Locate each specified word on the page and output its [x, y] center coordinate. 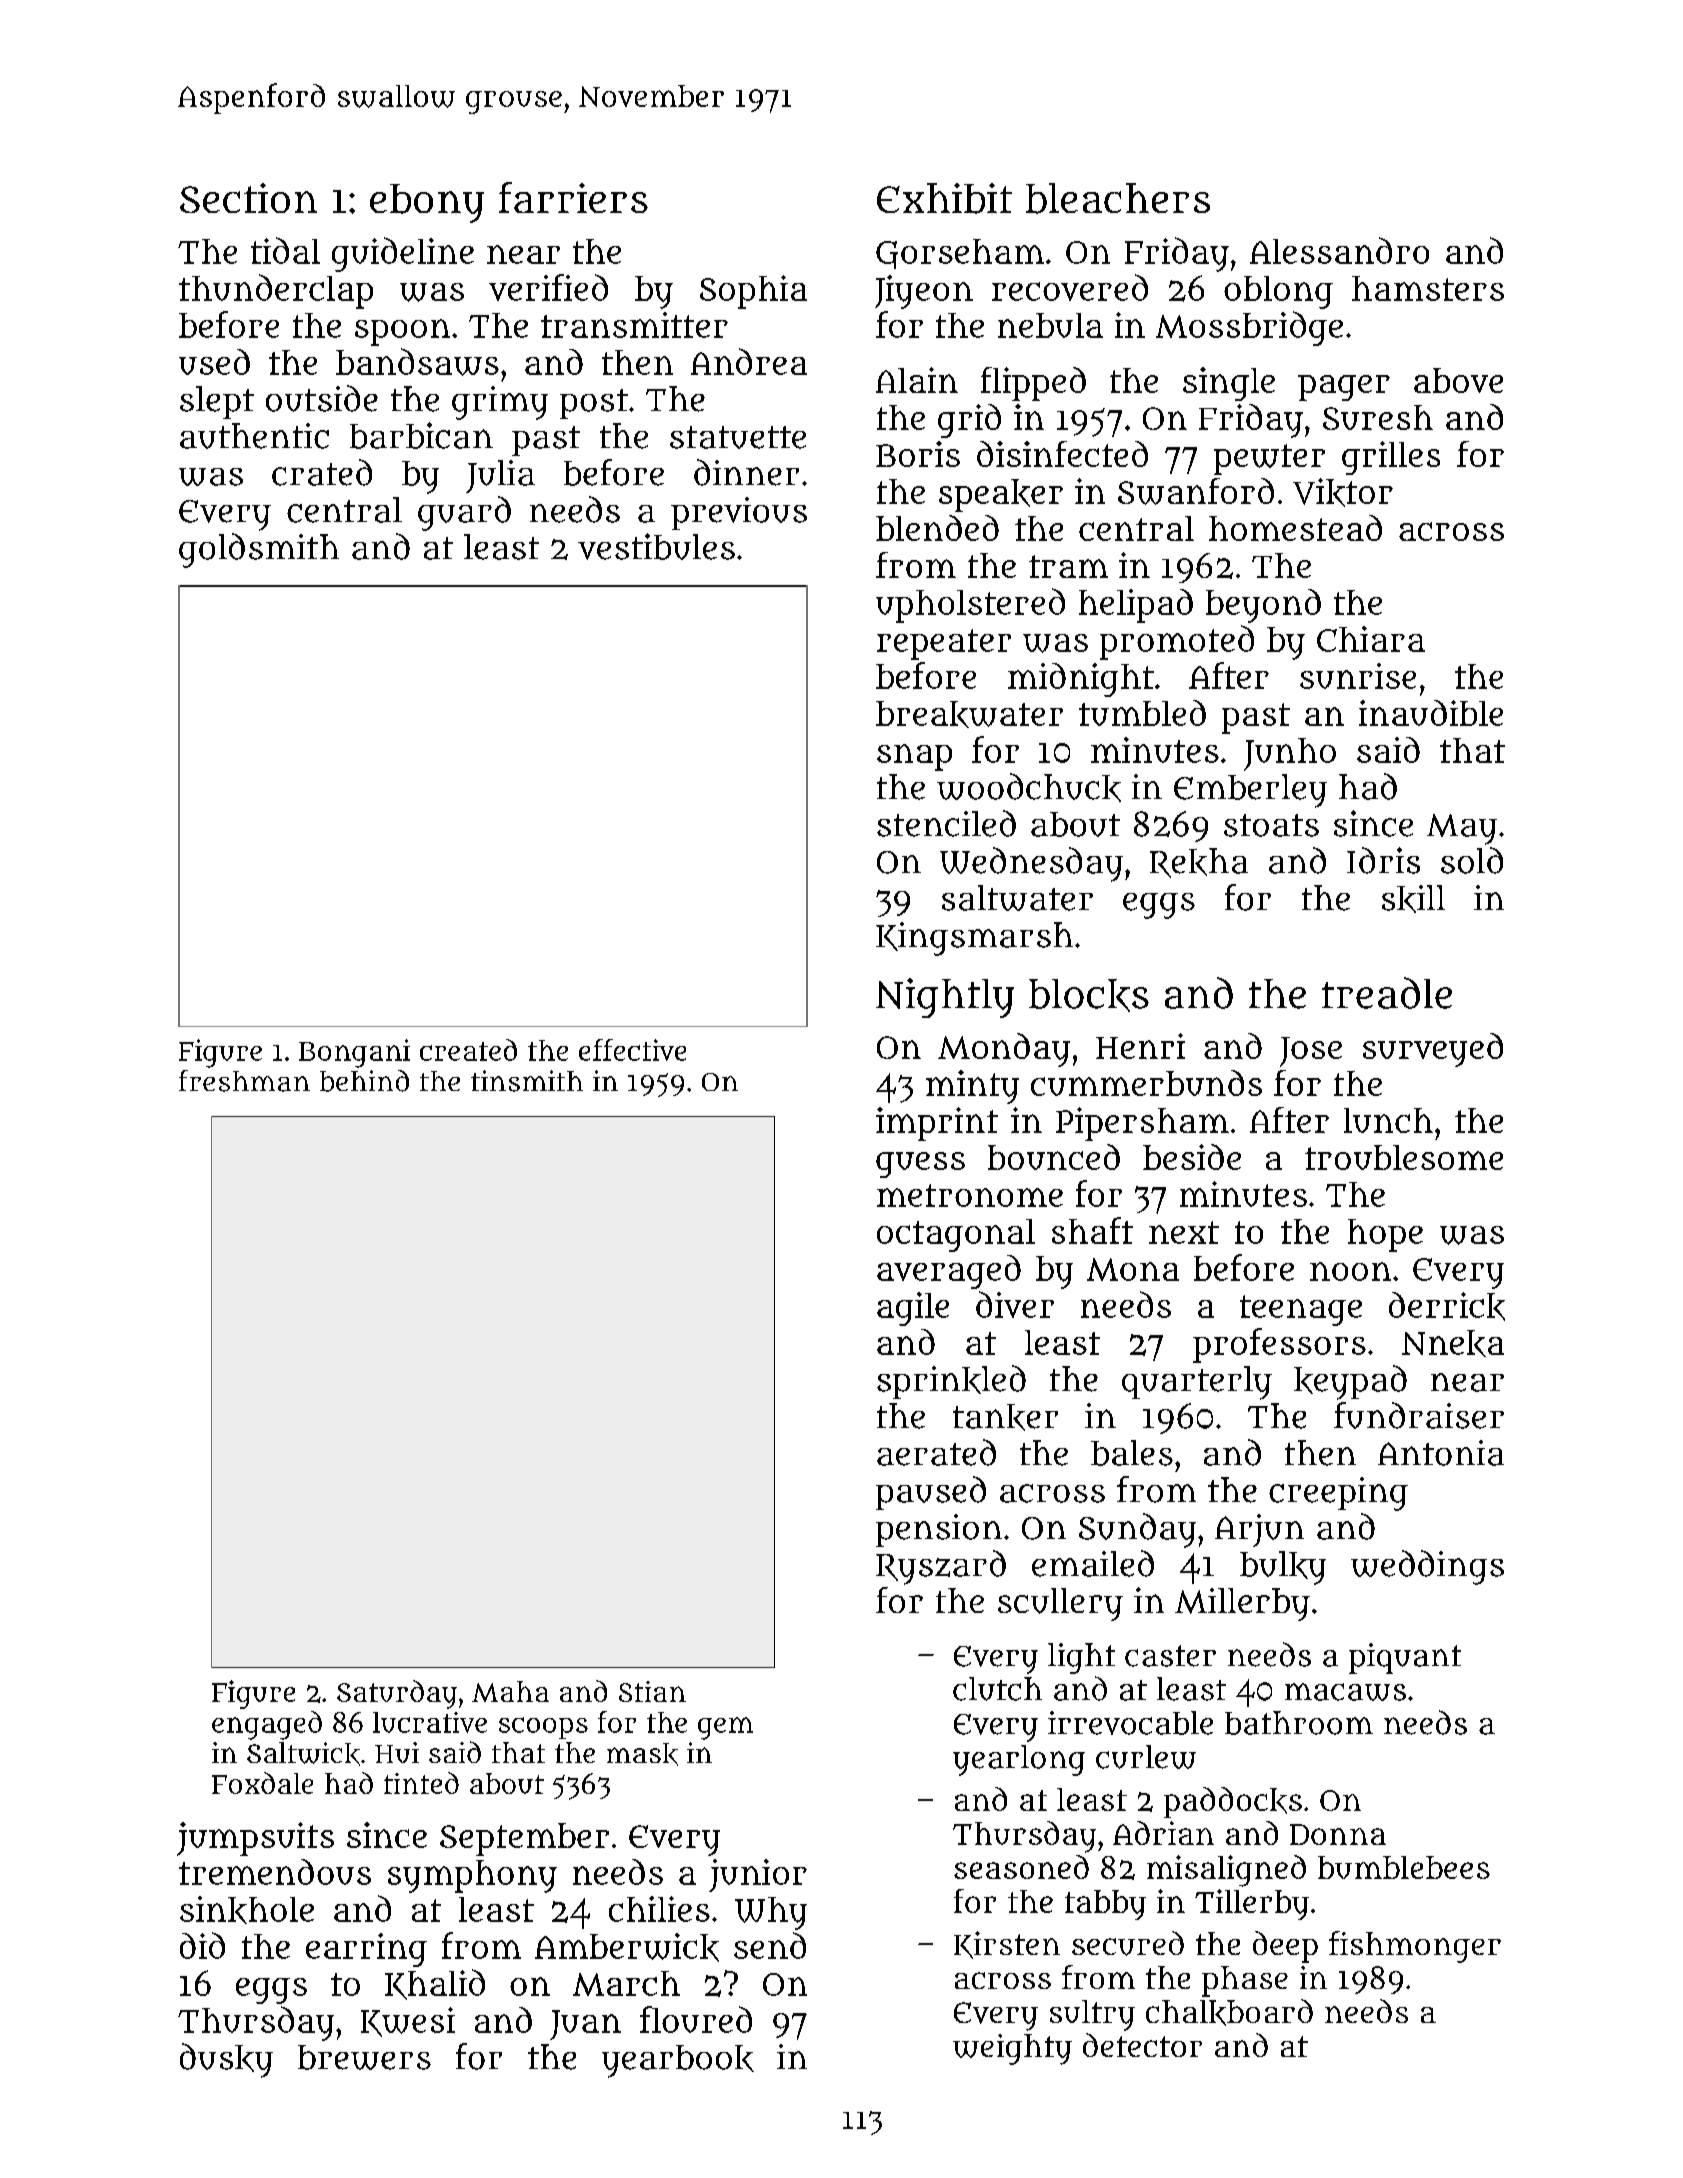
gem [725, 1728]
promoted [1177, 642]
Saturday [397, 1694]
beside [1192, 1157]
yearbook [678, 2061]
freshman [244, 1081]
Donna [1338, 1834]
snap [914, 757]
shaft [1092, 1230]
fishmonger [1415, 1947]
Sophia [753, 292]
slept [217, 402]
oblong [1278, 292]
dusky [226, 2060]
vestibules [656, 546]
